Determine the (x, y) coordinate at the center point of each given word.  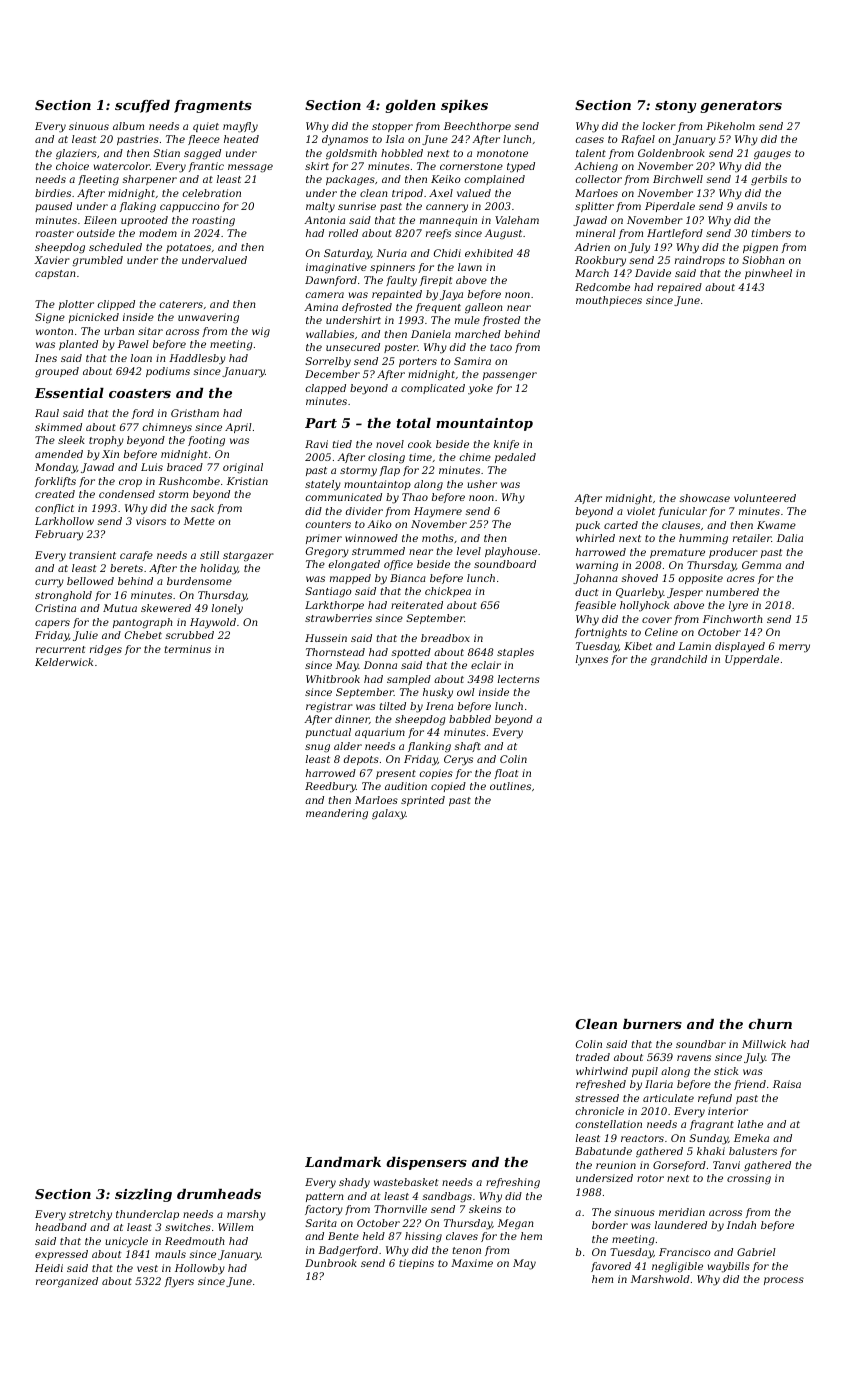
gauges (772, 155)
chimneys (167, 428)
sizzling (143, 1195)
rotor (650, 1178)
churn (770, 1024)
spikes (464, 106)
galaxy (389, 814)
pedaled (515, 458)
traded (593, 1057)
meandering (337, 814)
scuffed (142, 106)
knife (506, 445)
